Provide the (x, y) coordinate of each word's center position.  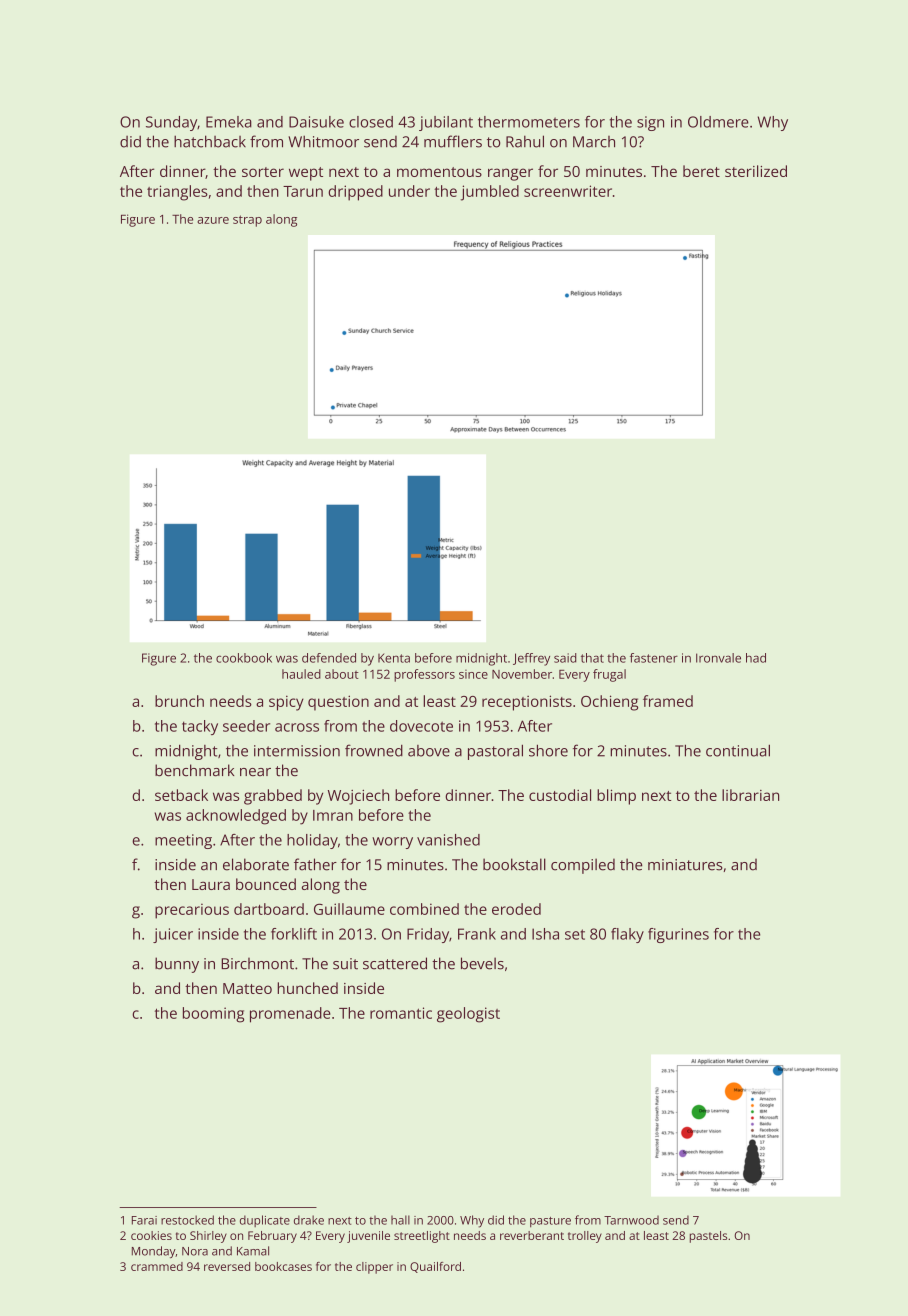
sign (650, 123)
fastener (654, 658)
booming (213, 1015)
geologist (468, 1015)
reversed (227, 1266)
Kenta (394, 658)
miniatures (685, 865)
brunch (179, 701)
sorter (263, 172)
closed (371, 122)
